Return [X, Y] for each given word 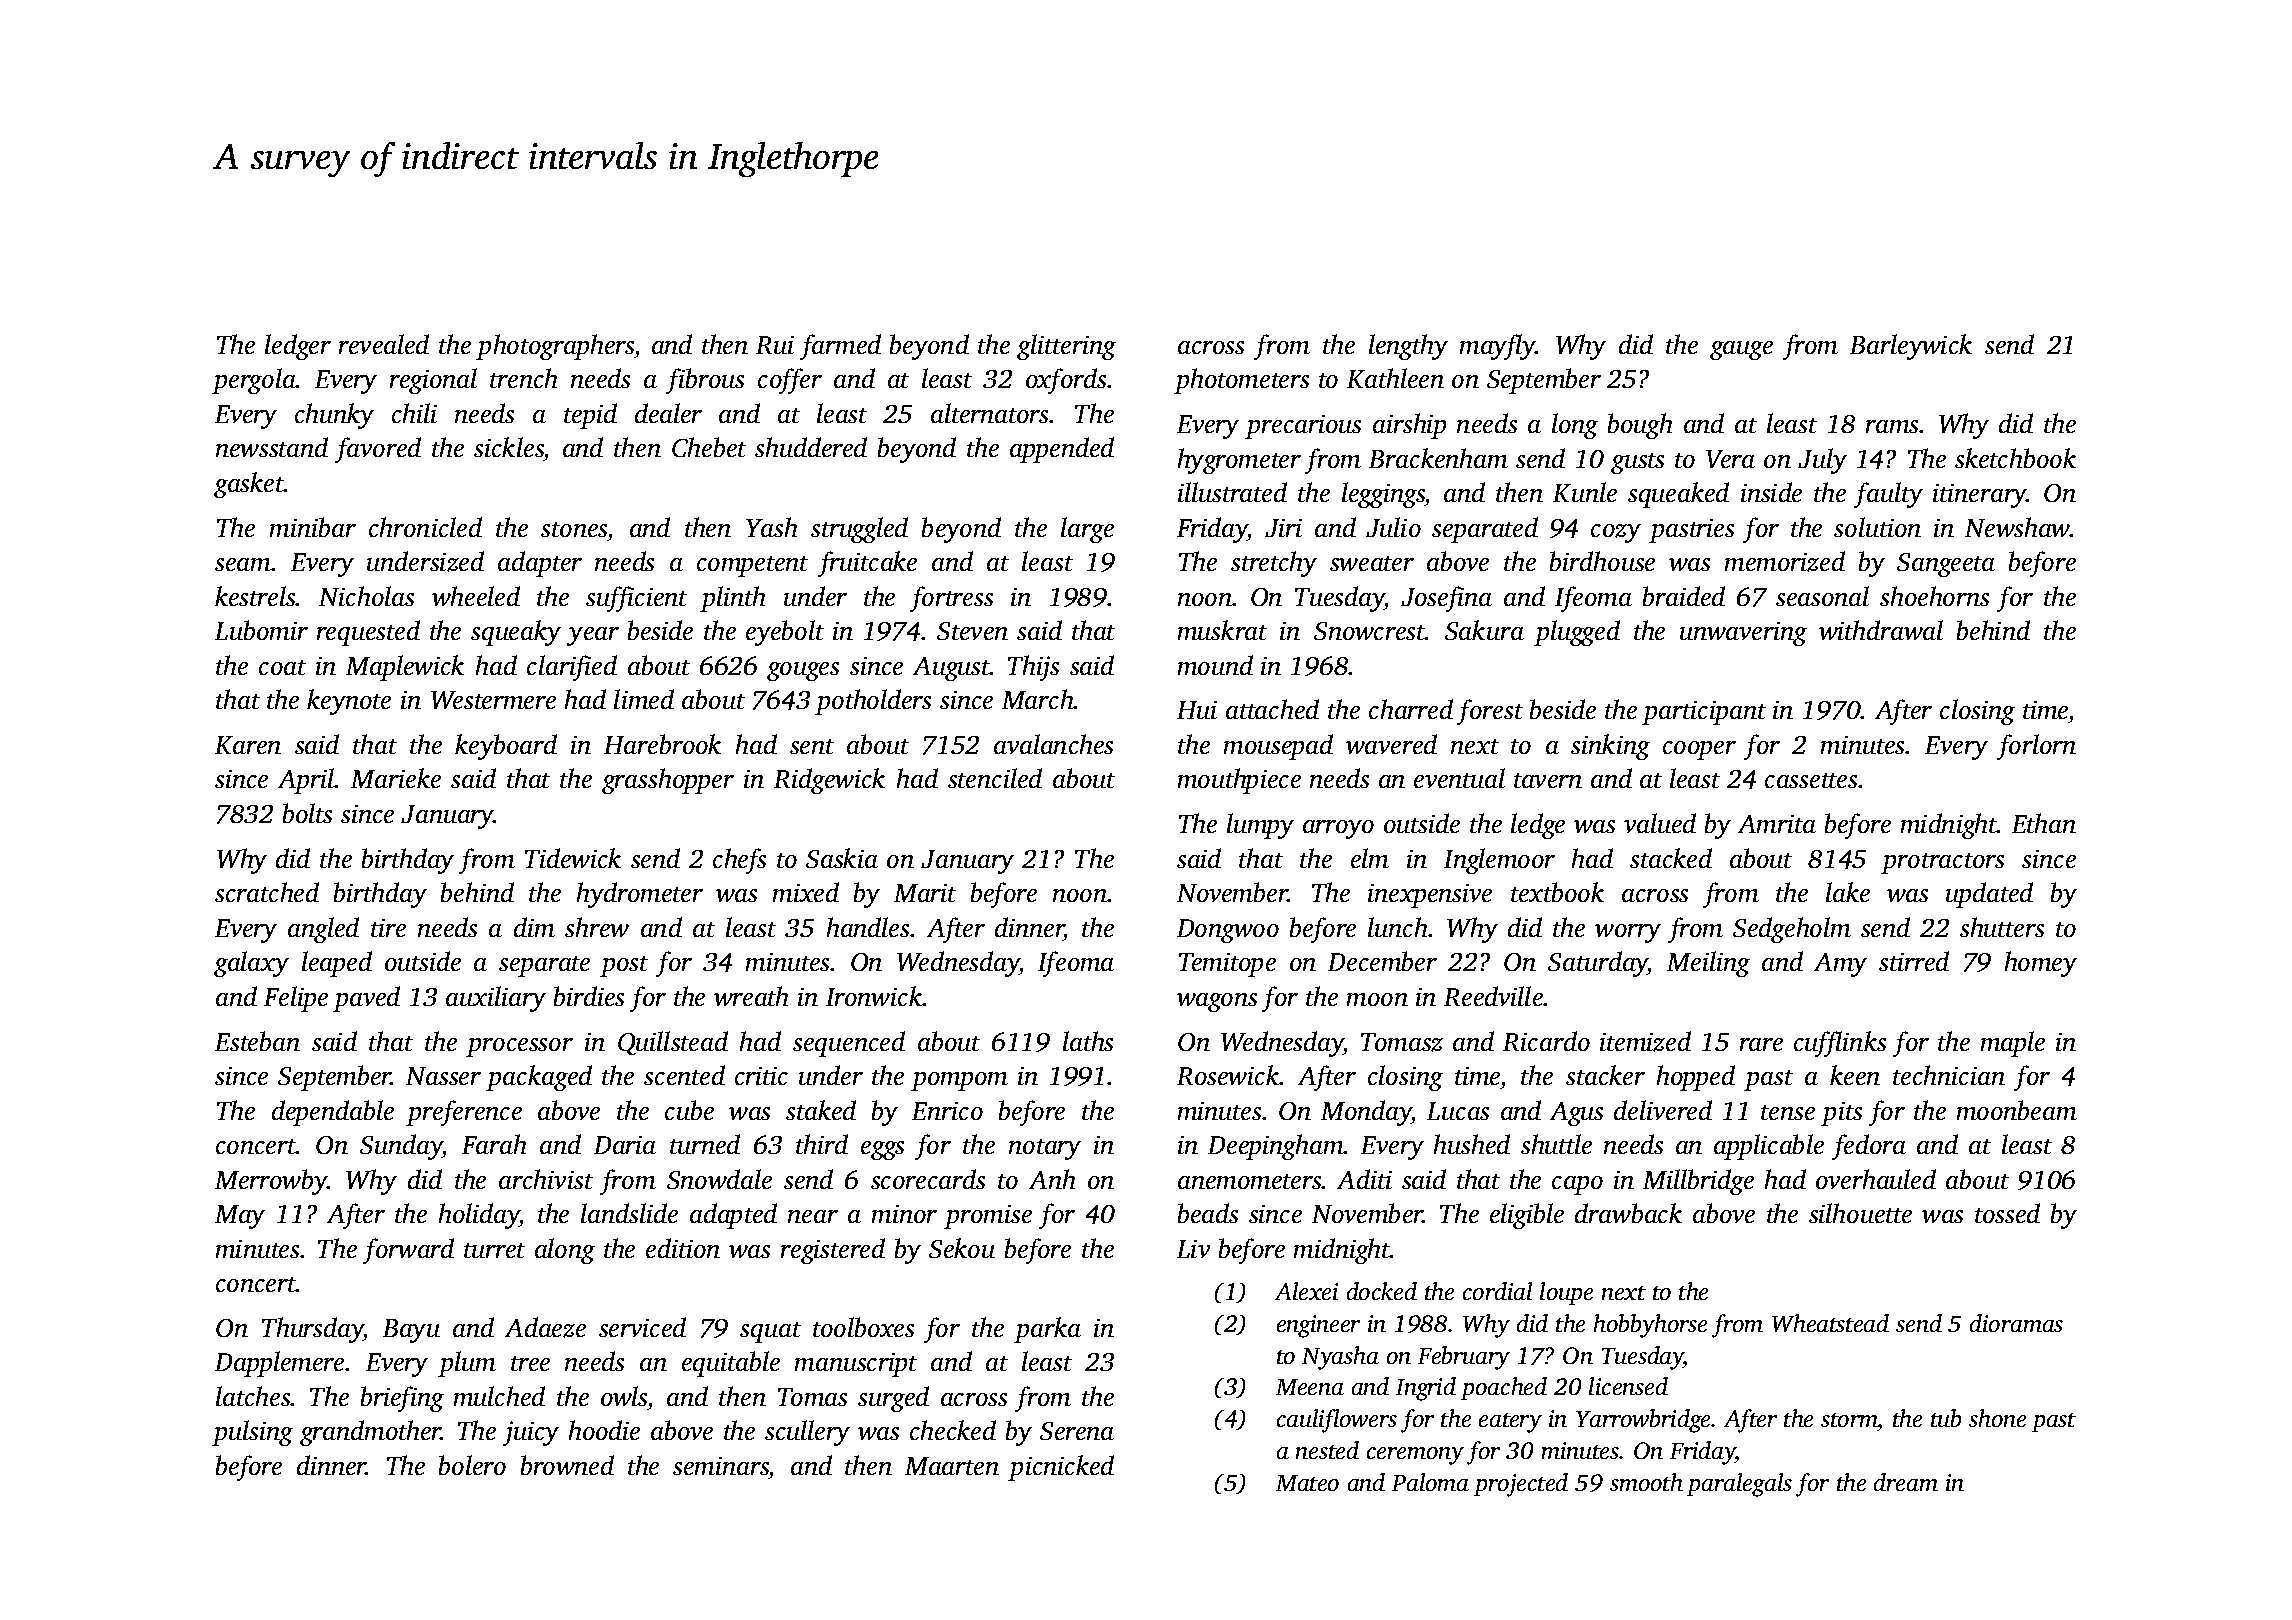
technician [1949, 1075]
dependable [333, 1113]
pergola [254, 381]
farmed [840, 347]
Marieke [396, 778]
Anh [1052, 1179]
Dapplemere [279, 1364]
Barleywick [1911, 347]
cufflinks [1840, 1044]
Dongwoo [1228, 931]
